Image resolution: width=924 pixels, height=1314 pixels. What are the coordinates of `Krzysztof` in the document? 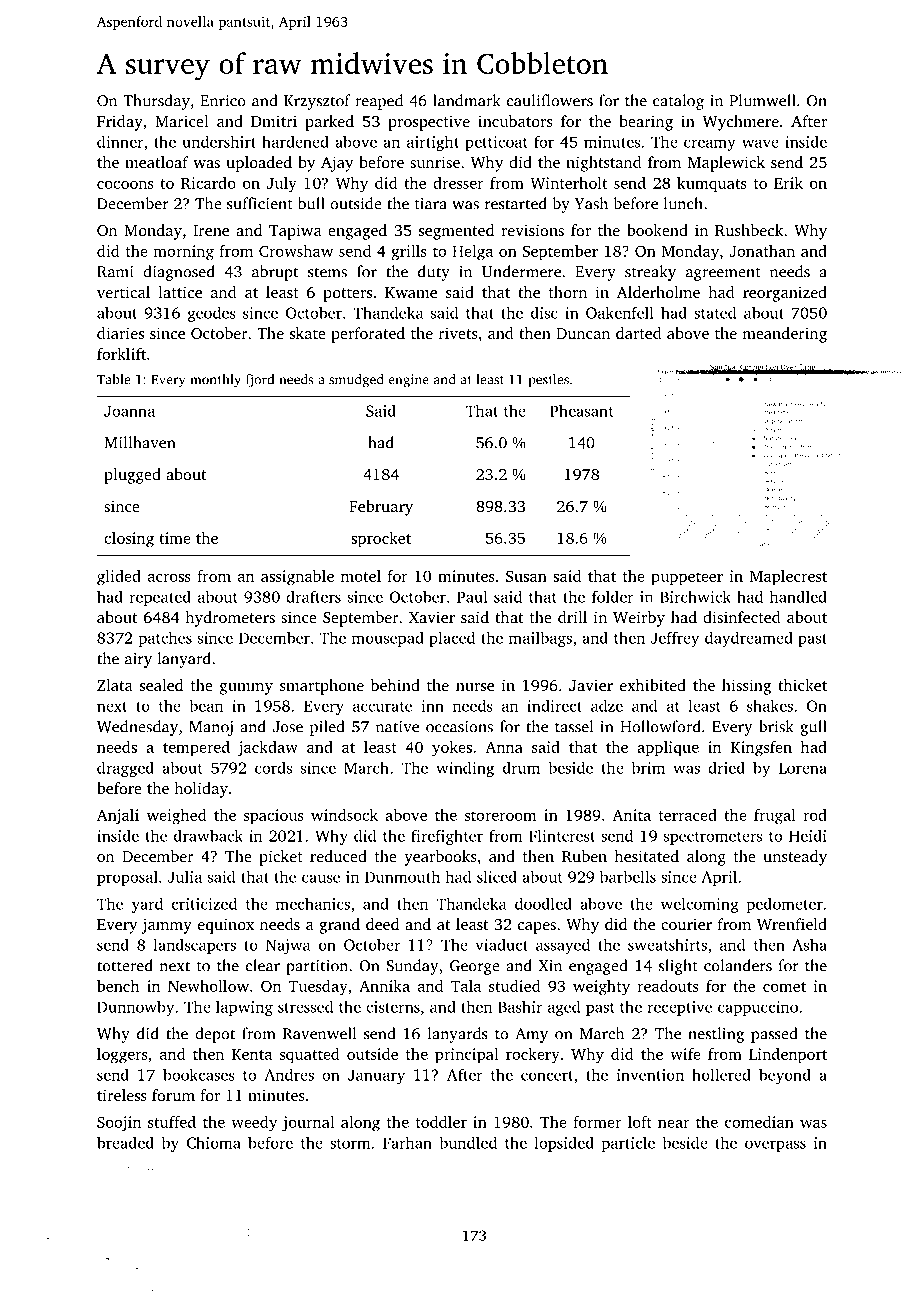 It's located at (317, 102).
